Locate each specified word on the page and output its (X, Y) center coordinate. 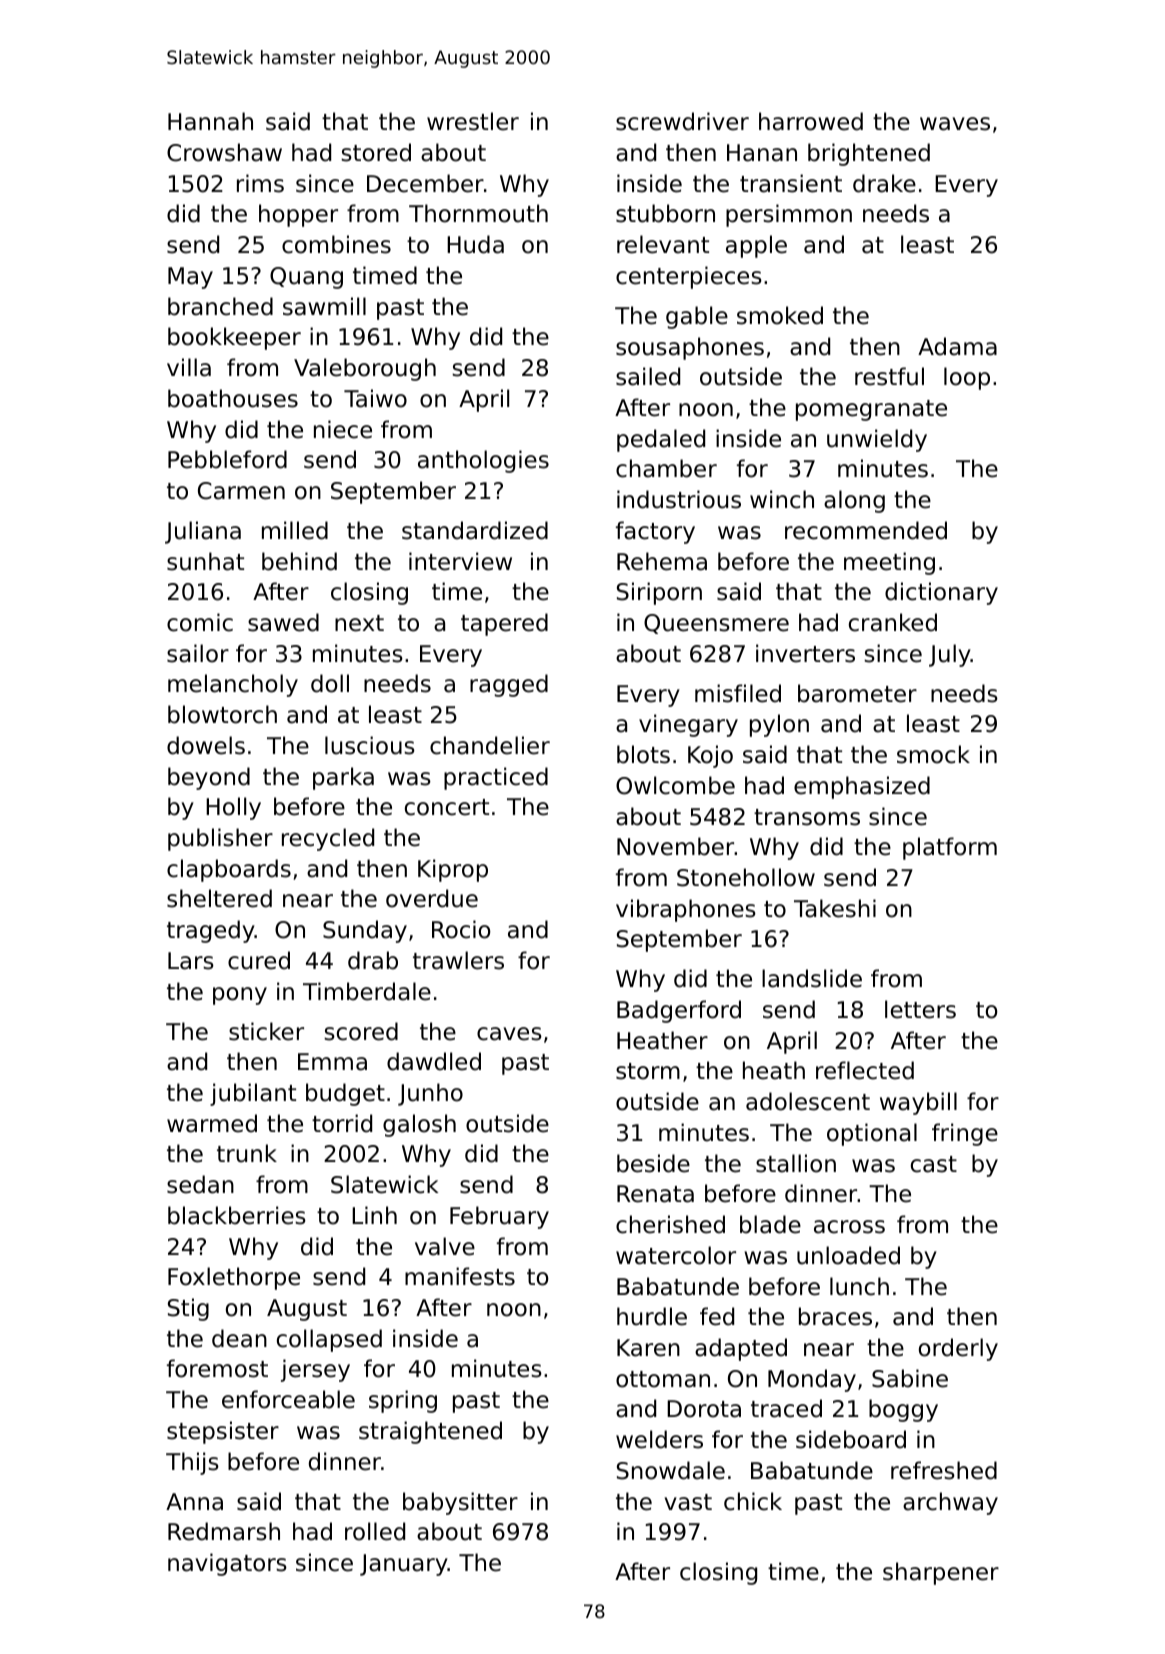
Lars (191, 961)
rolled (375, 1531)
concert (447, 807)
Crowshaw (224, 152)
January (404, 1565)
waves (955, 124)
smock (933, 754)
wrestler (473, 121)
